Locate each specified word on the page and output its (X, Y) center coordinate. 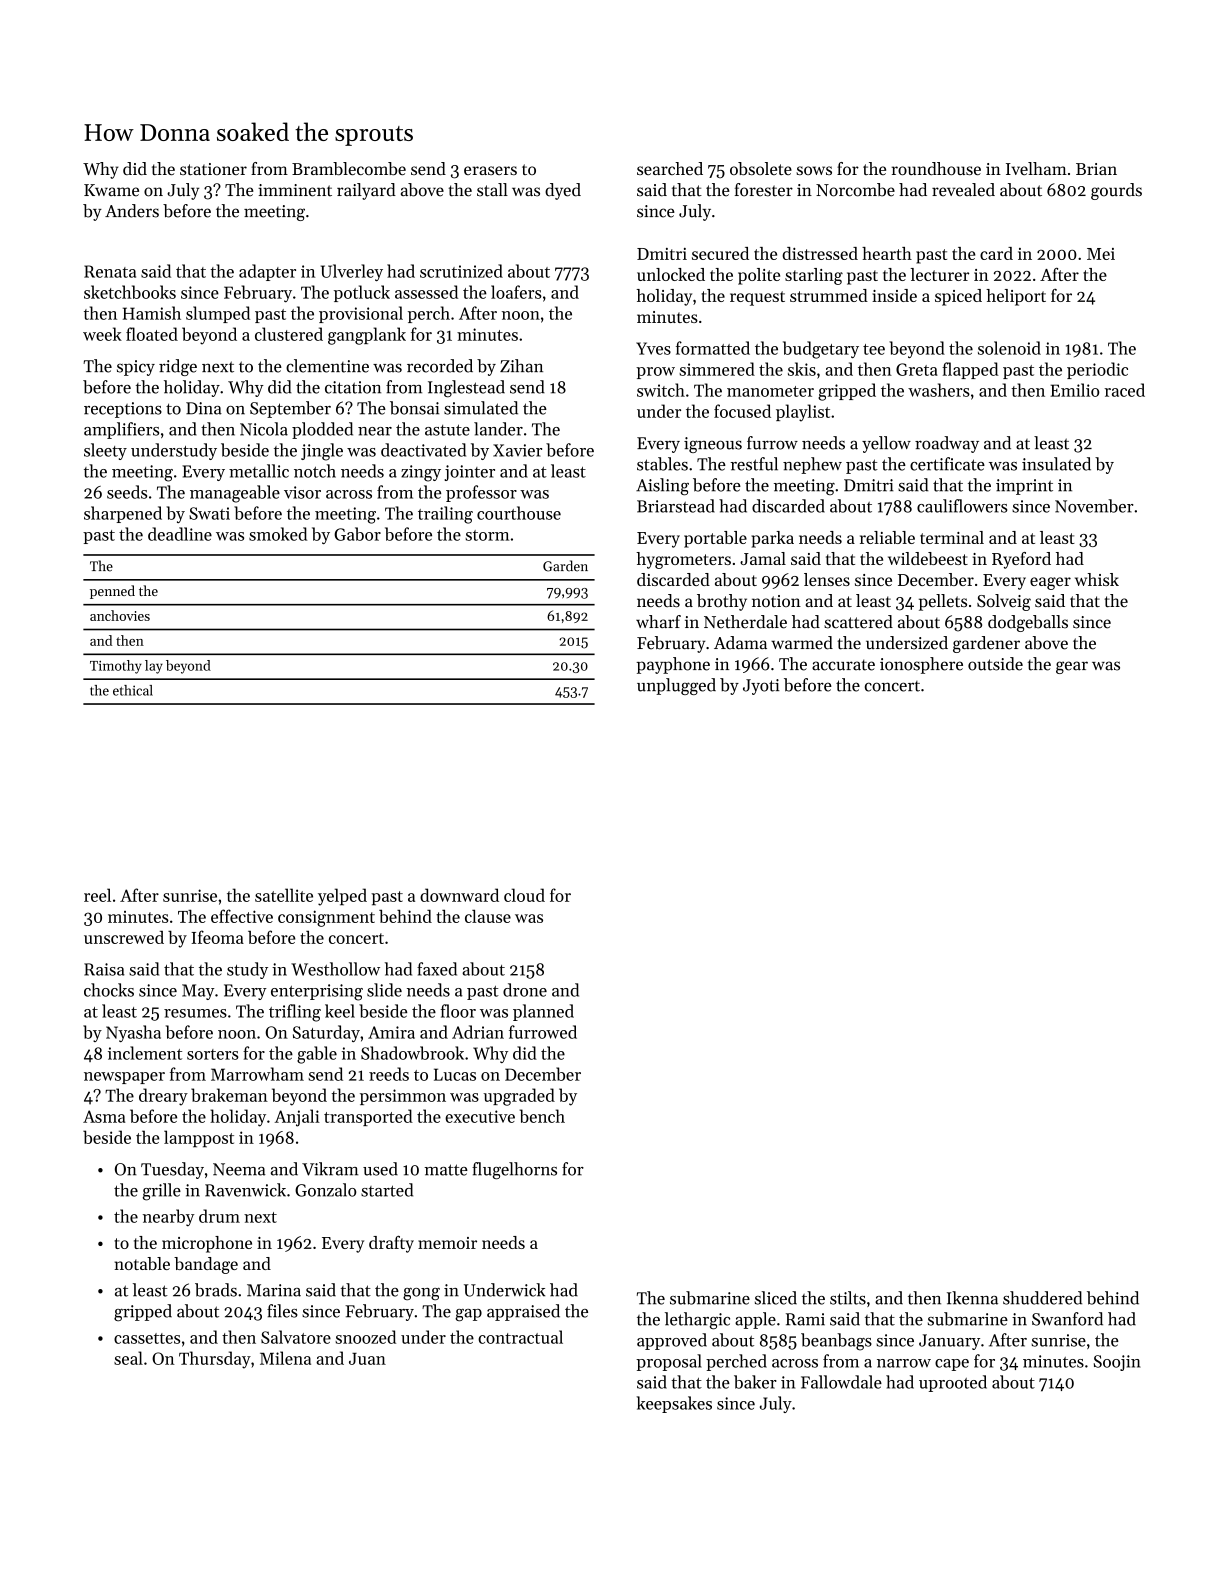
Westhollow (335, 969)
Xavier (517, 450)
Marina (274, 1290)
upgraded (519, 1097)
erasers (490, 170)
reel (97, 895)
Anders (132, 211)
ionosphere (921, 665)
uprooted (953, 1383)
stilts (848, 1298)
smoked (278, 534)
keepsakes (674, 1404)
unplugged (676, 686)
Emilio (1074, 390)
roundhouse (936, 168)
